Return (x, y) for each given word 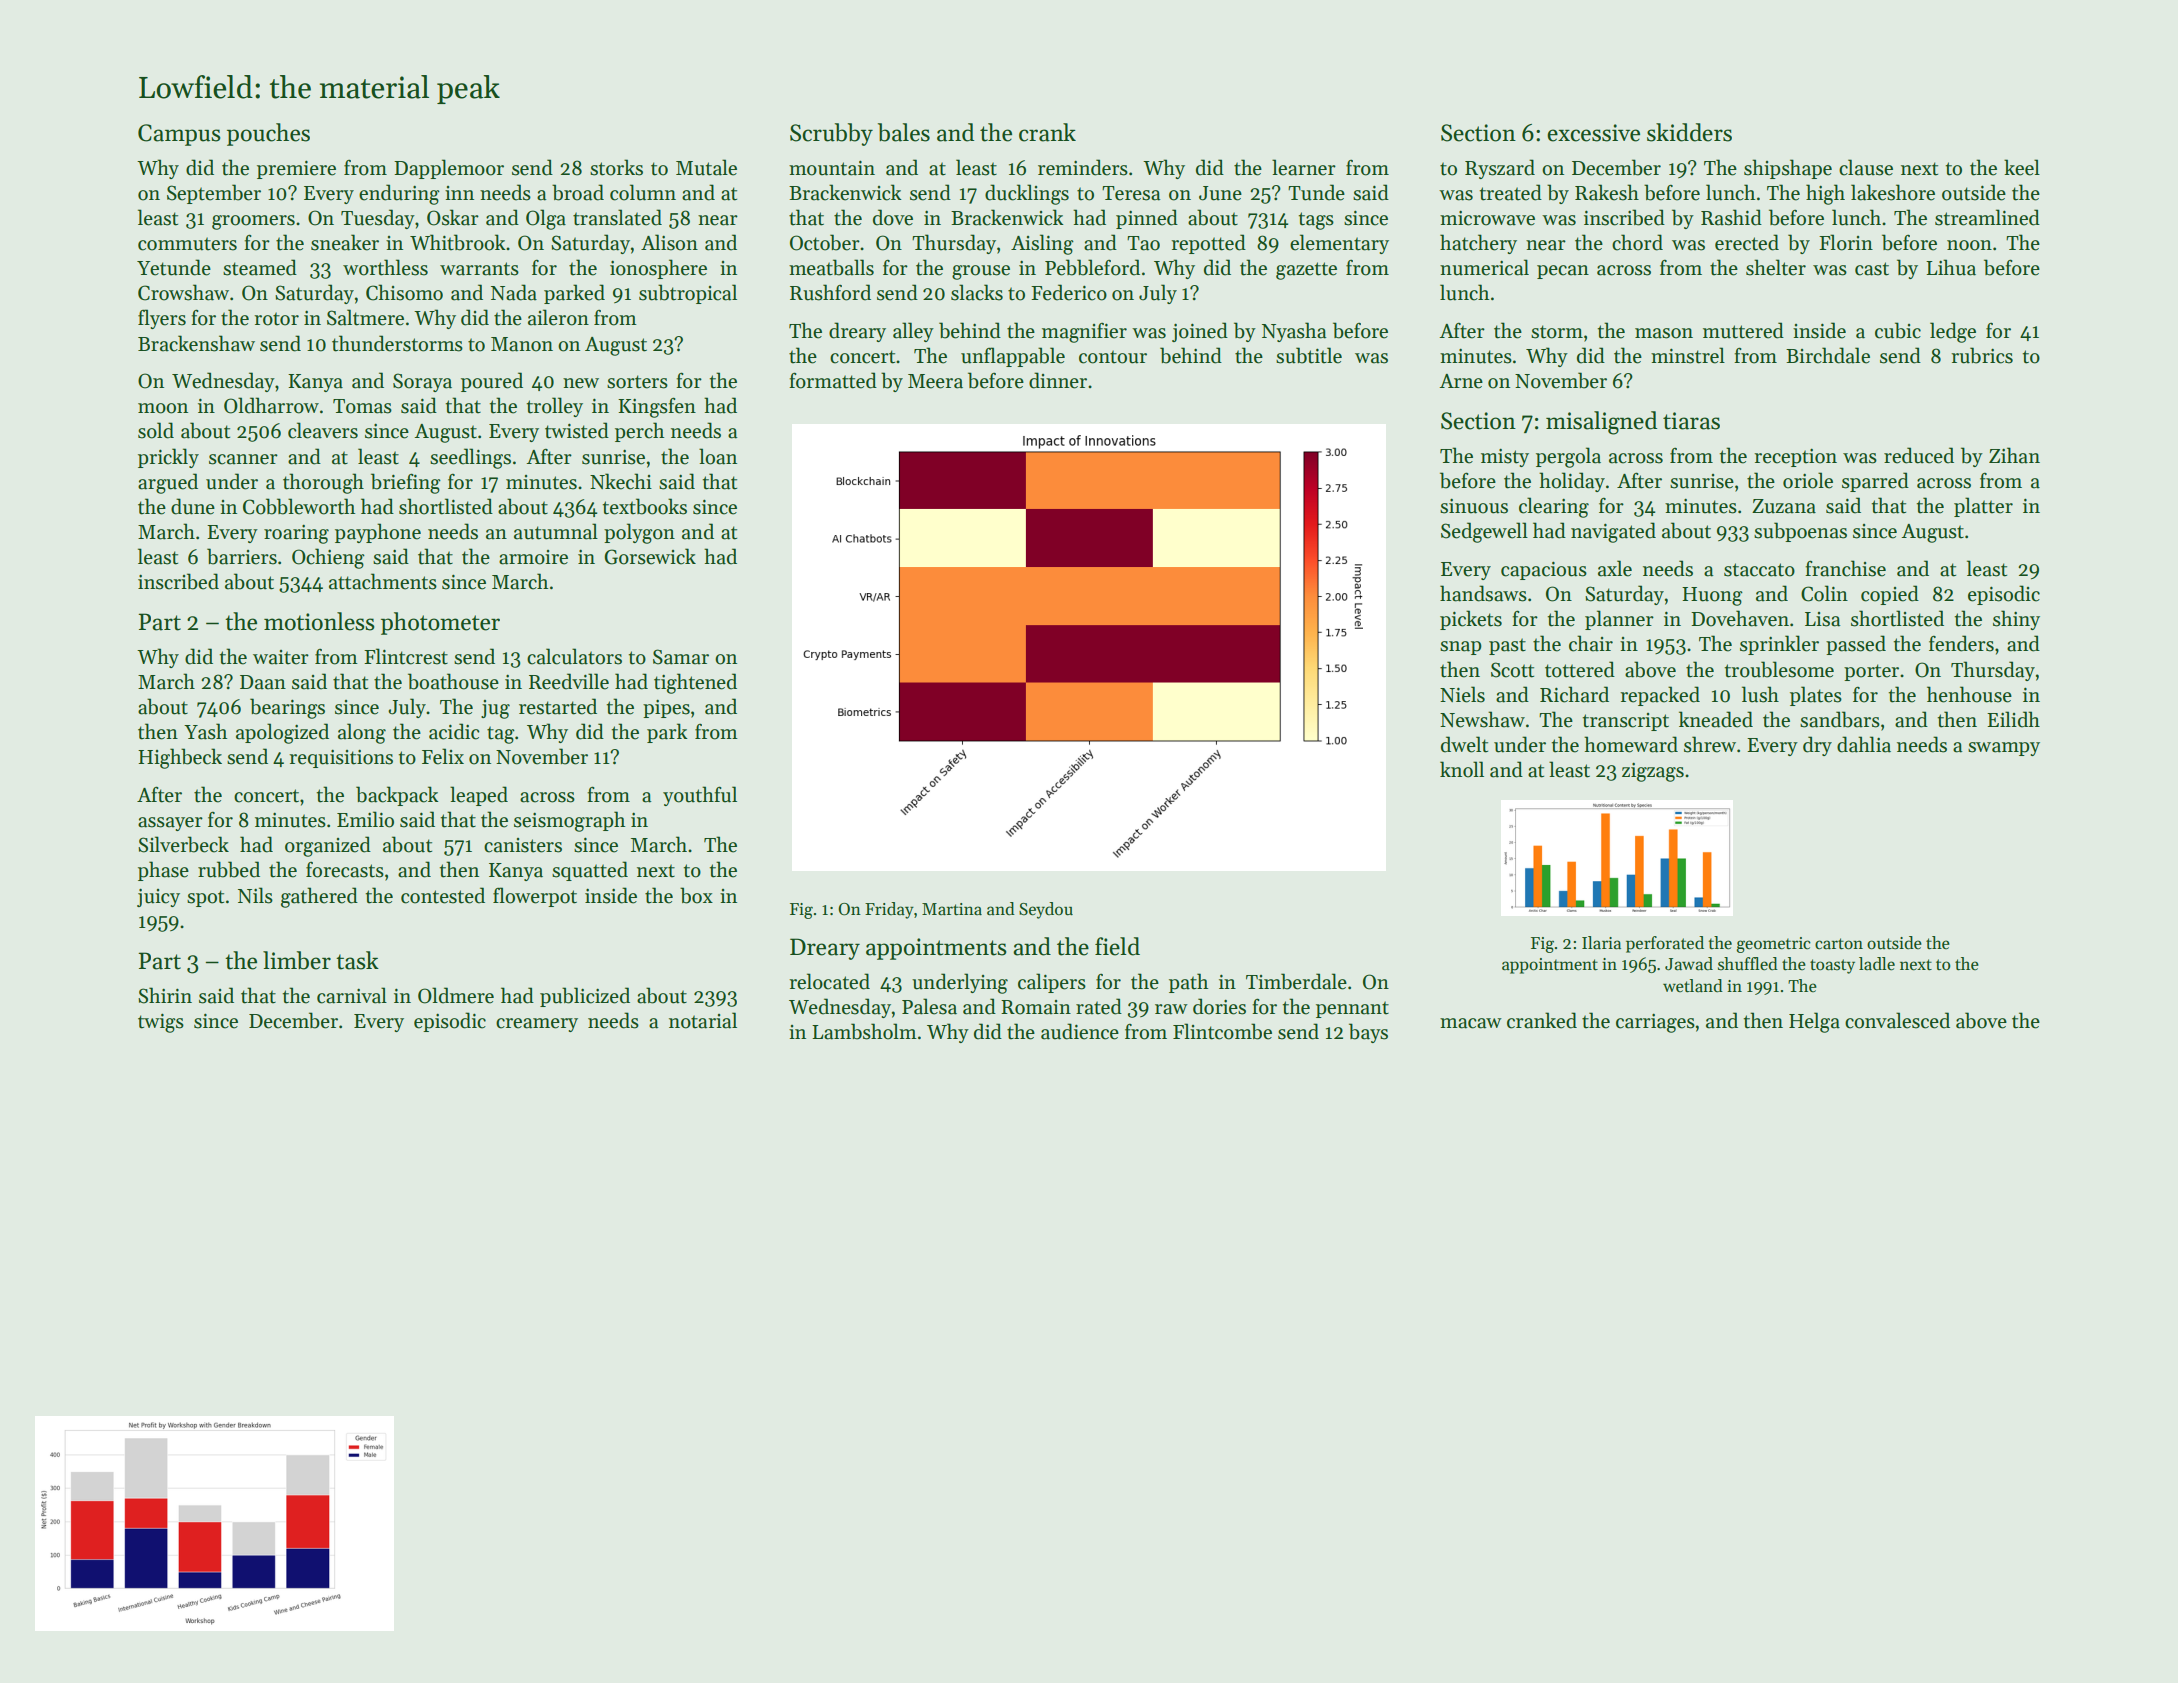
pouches (268, 134)
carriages (1655, 1023)
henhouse (1969, 694)
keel (2022, 167)
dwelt (1464, 744)
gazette (1306, 271)
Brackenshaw (196, 343)
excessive (1593, 133)
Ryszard (1500, 169)
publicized (585, 997)
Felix (443, 756)
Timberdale (1296, 981)
